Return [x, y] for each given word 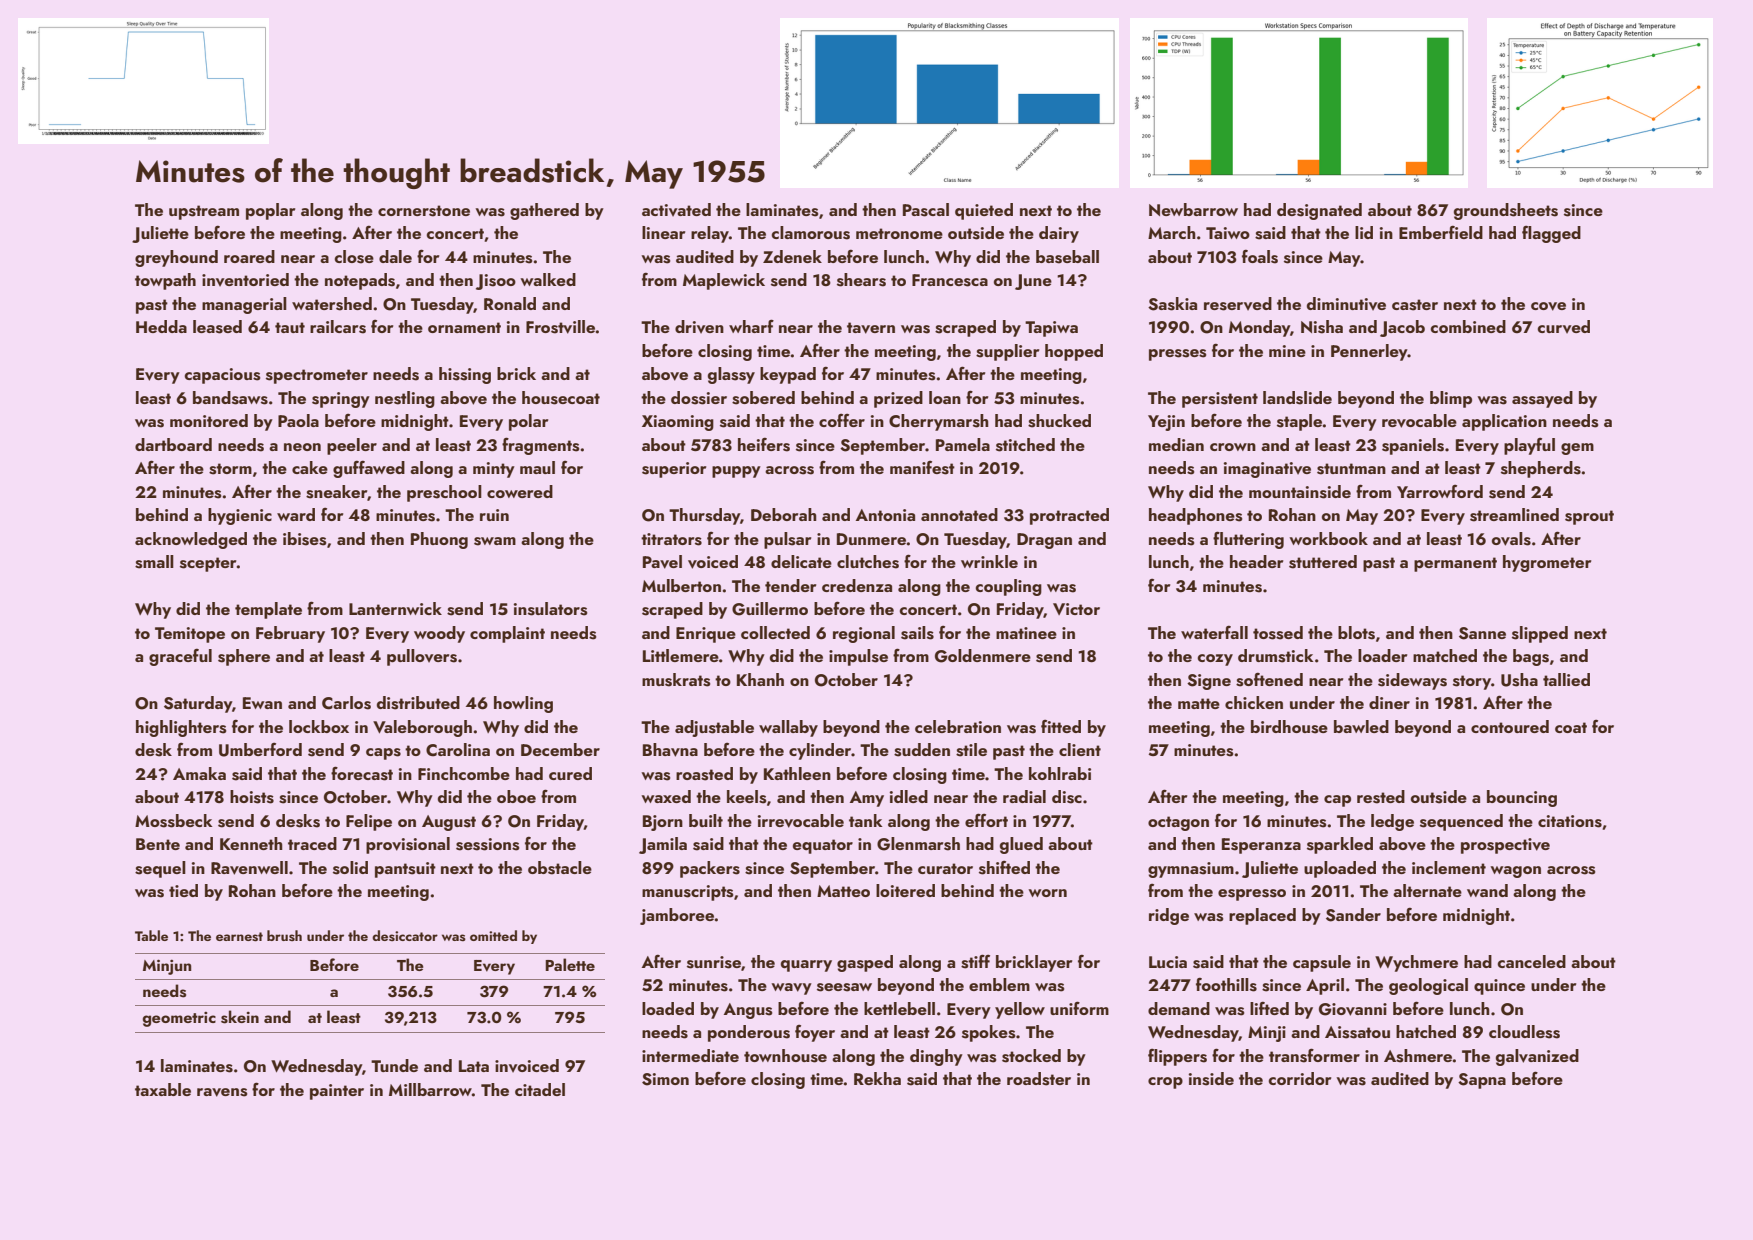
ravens [222, 1092]
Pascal [926, 210]
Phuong [439, 540]
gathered [544, 211]
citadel [540, 1089]
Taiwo [1228, 233]
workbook [1328, 538]
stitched [1025, 445]
